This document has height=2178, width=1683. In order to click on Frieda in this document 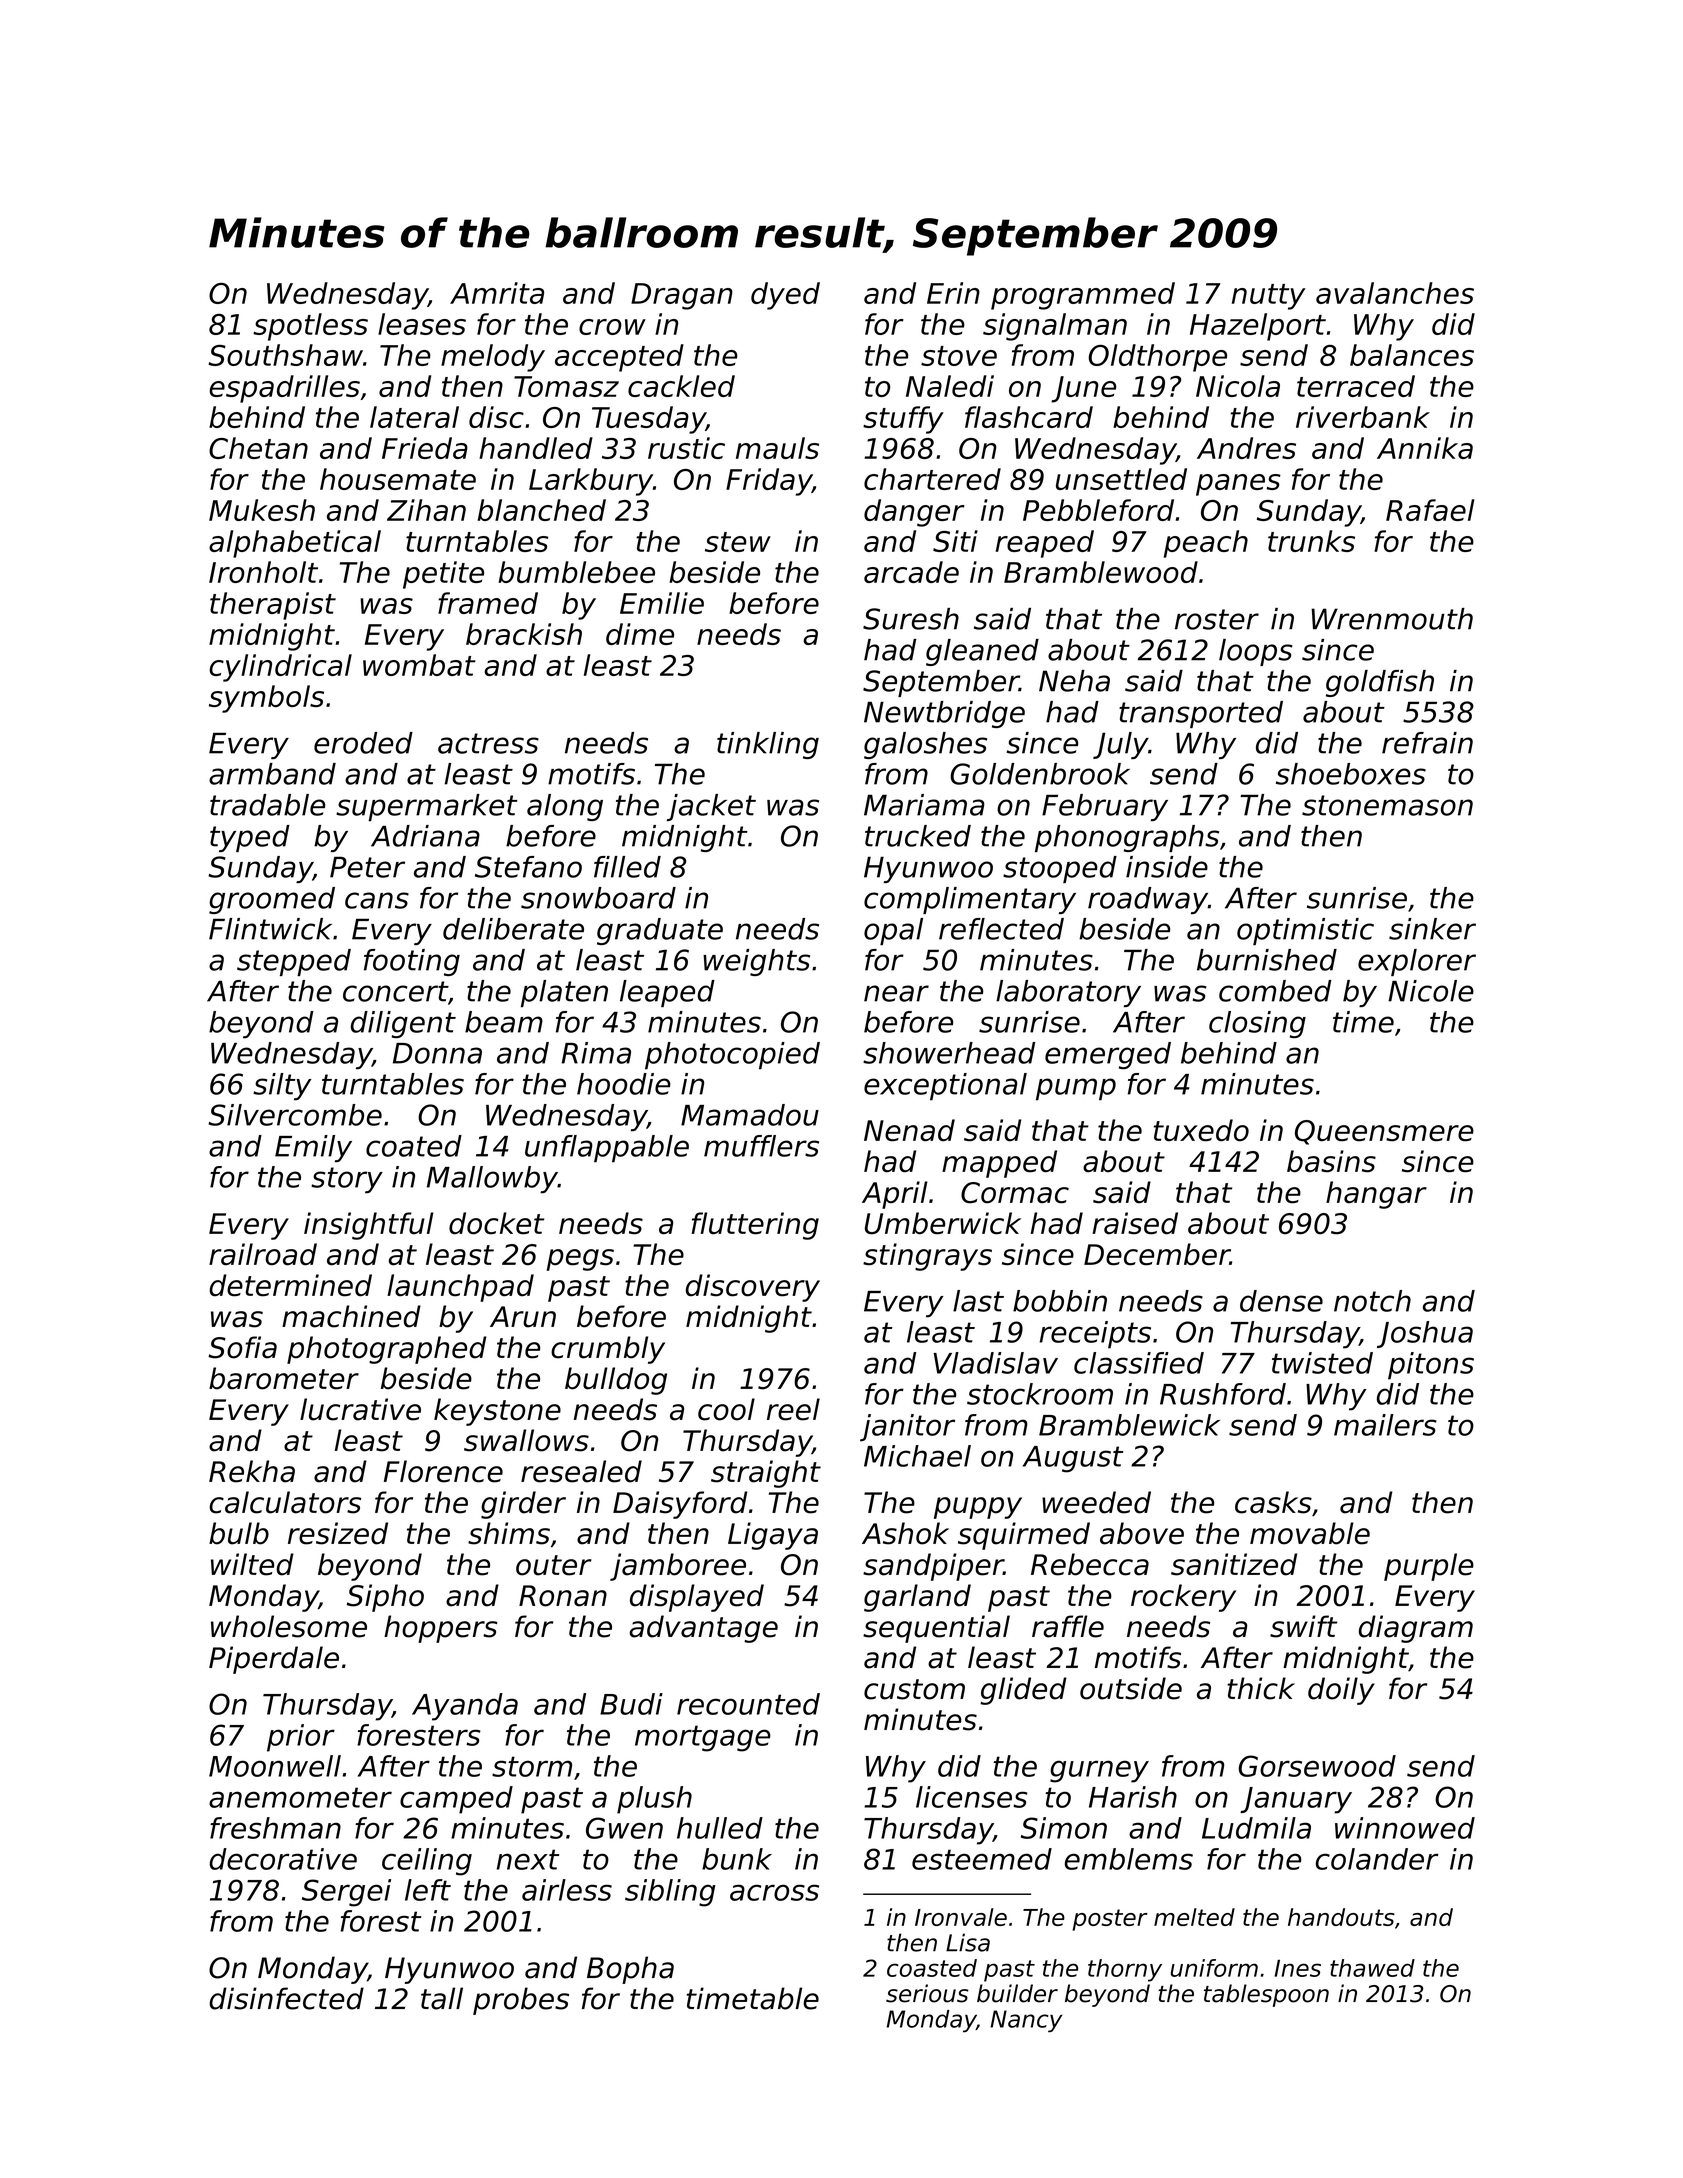, I will do `click(425, 448)`.
